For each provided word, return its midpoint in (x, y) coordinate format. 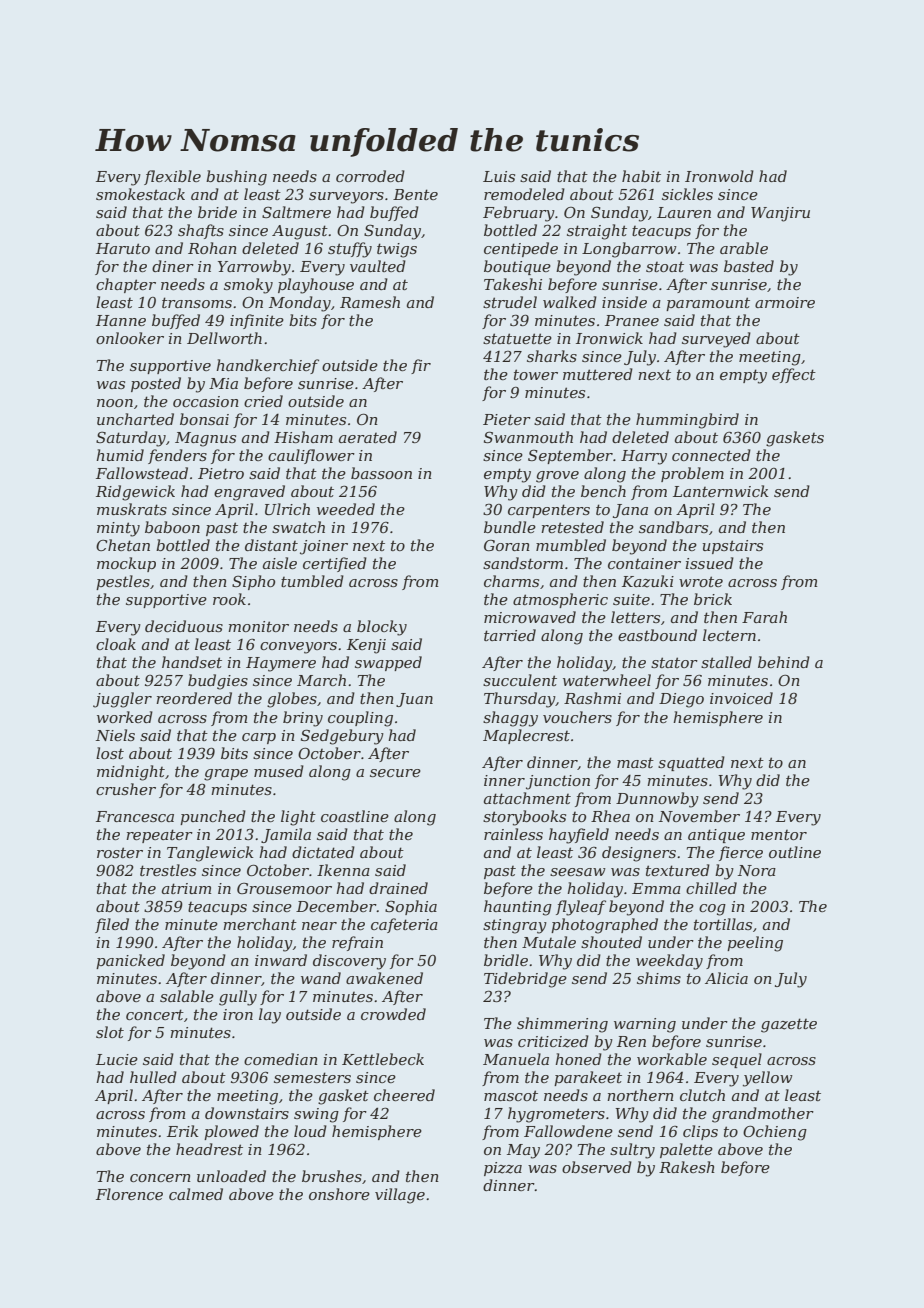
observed (597, 1167)
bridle (506, 960)
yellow (768, 1079)
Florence (129, 1194)
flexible (172, 177)
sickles (687, 194)
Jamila (286, 835)
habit (641, 176)
